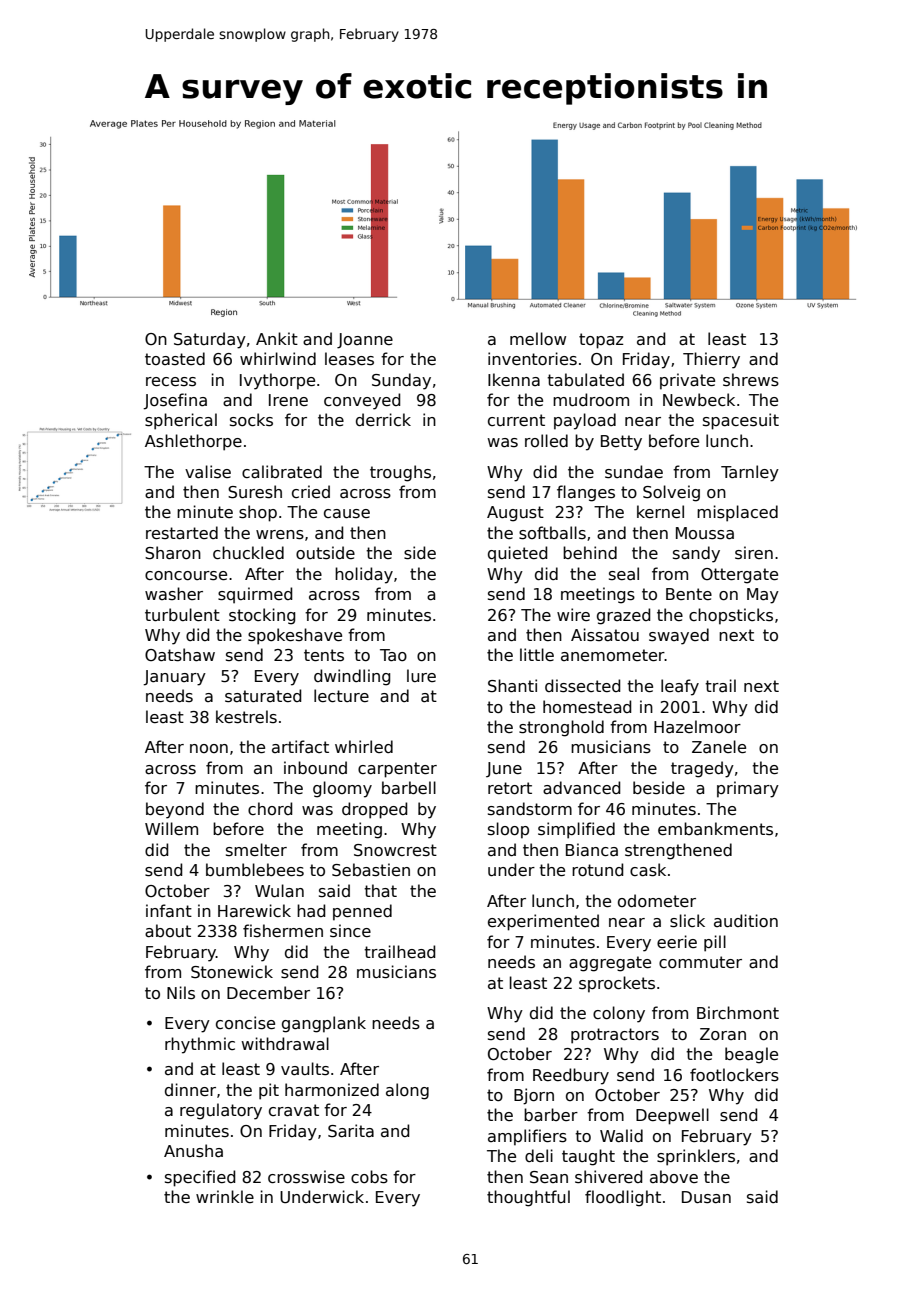 The image size is (924, 1314). I want to click on toasted, so click(175, 358).
